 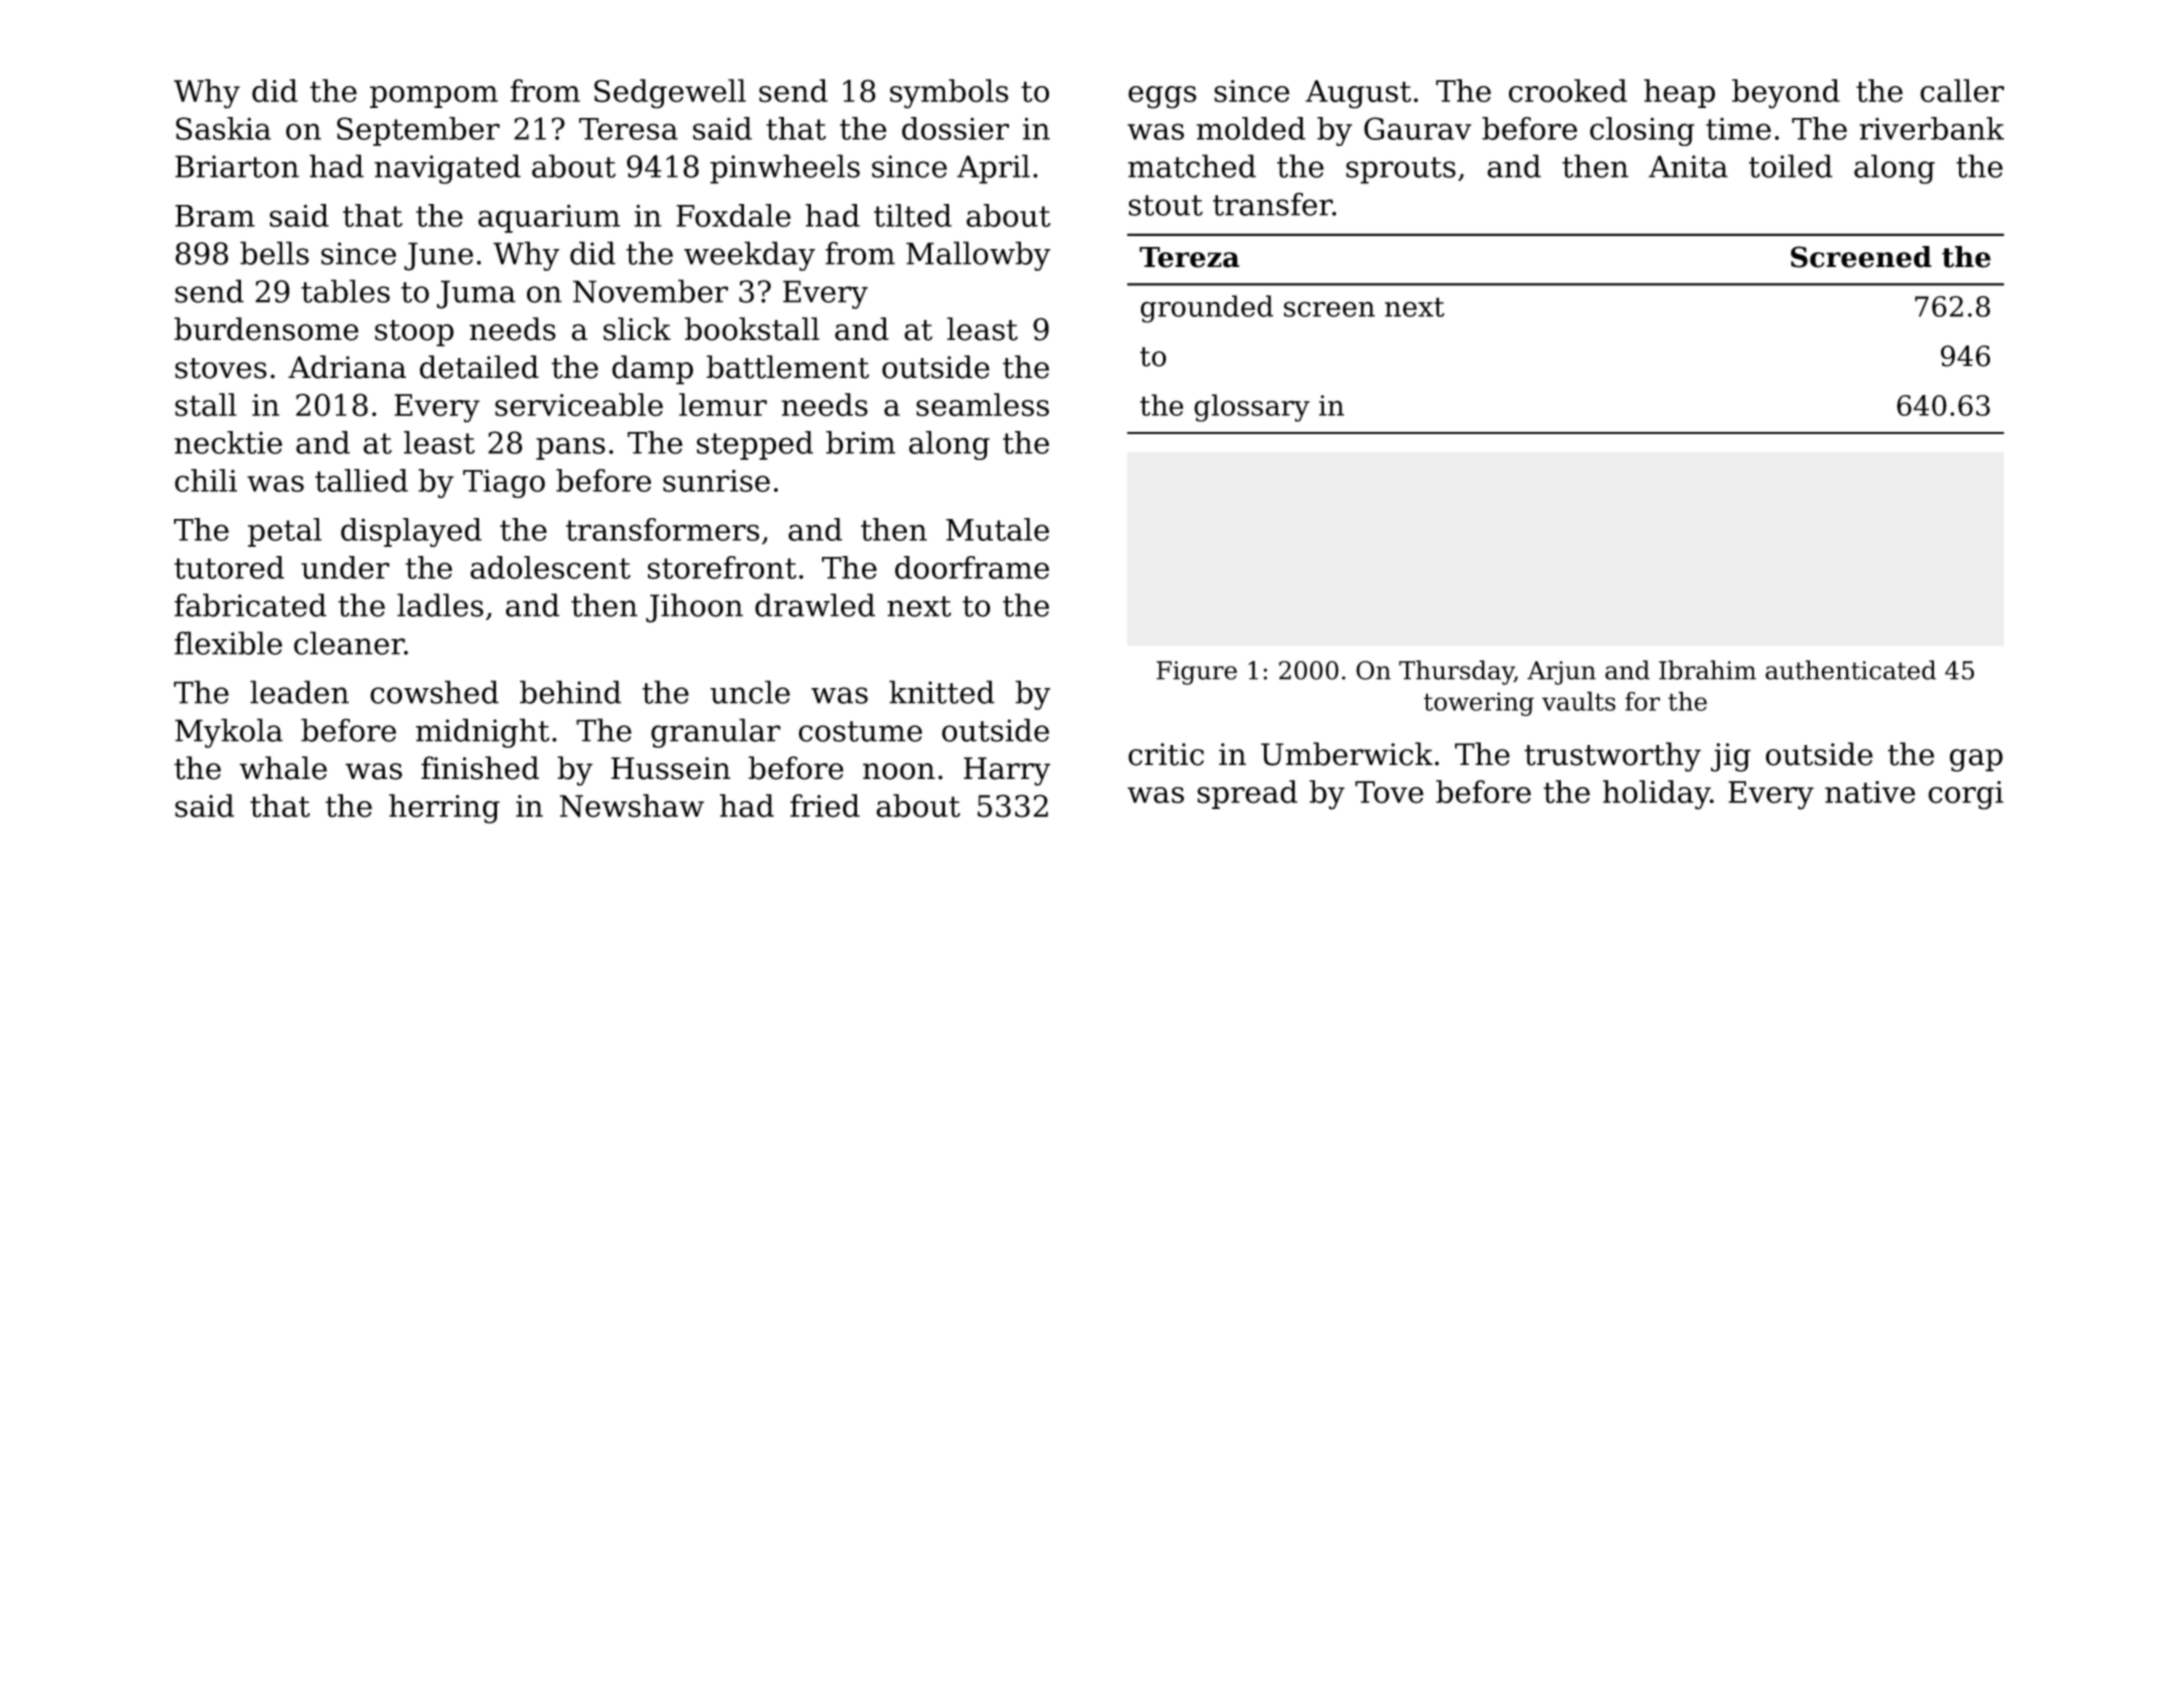 I want to click on whale, so click(x=283, y=768).
